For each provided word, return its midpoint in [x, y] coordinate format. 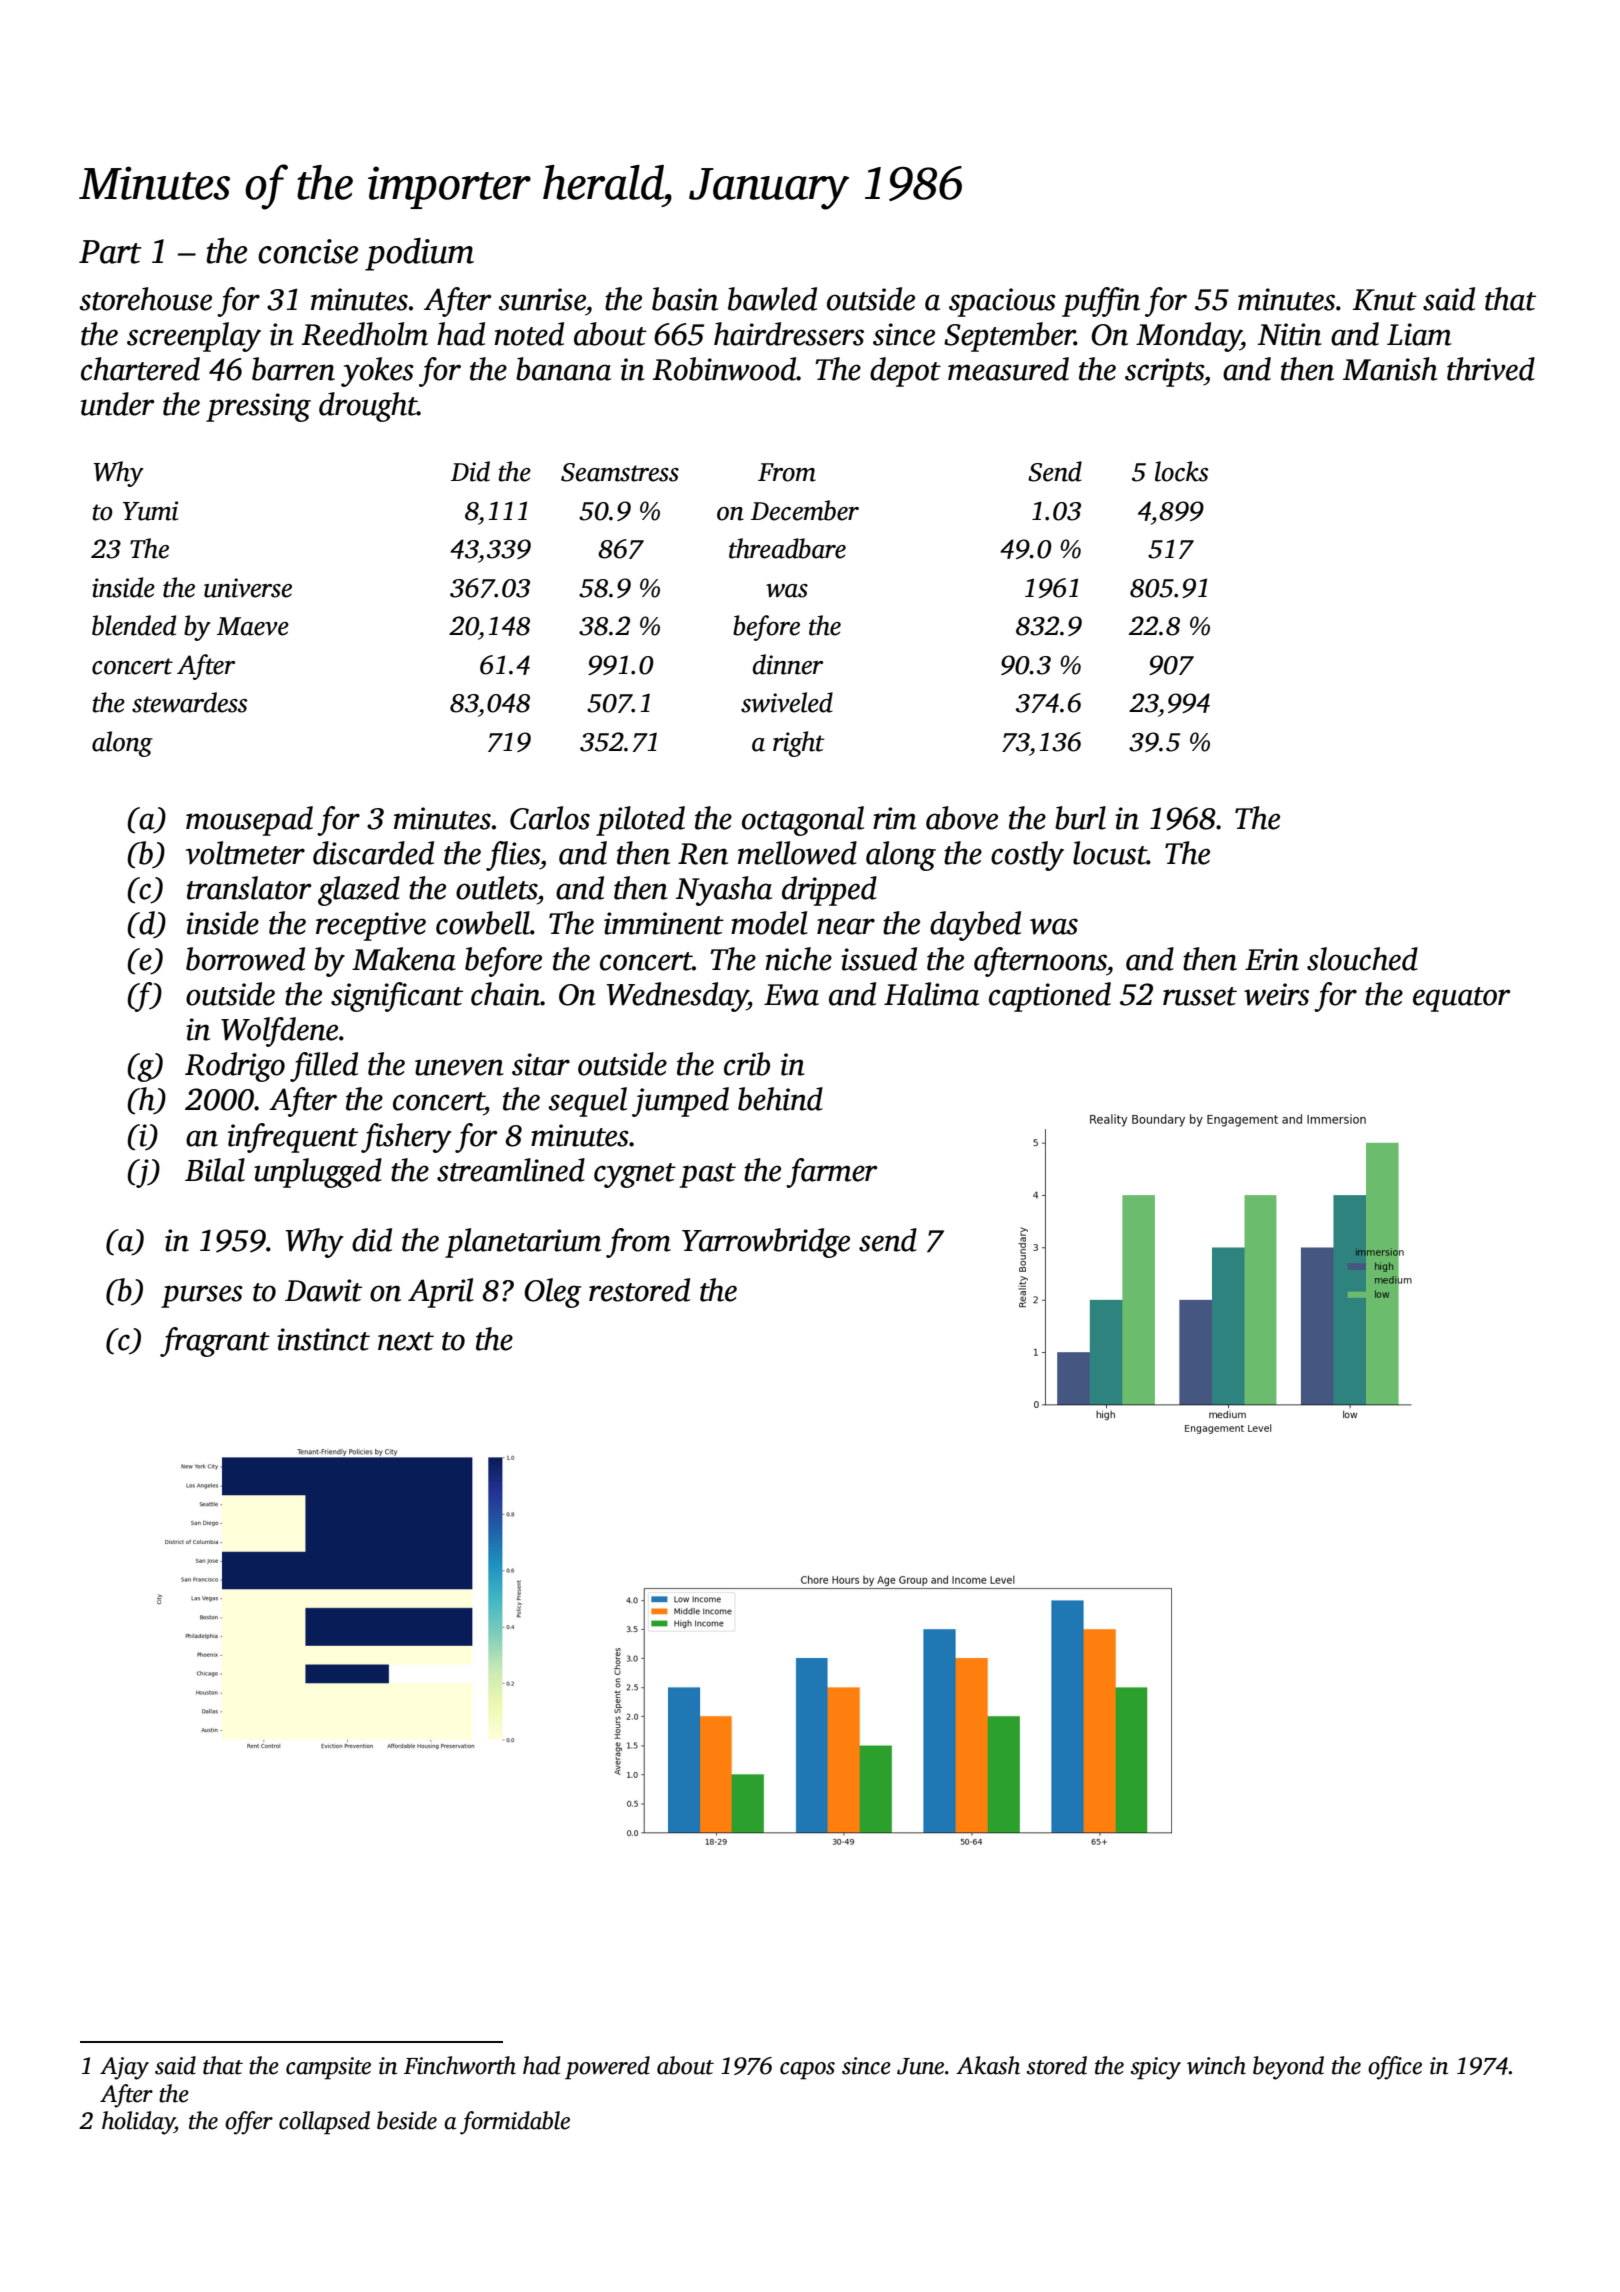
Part [110, 252]
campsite [328, 2068]
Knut [1384, 300]
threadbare [787, 548]
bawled [772, 299]
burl [1080, 818]
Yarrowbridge [766, 1243]
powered [607, 2068]
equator [1462, 999]
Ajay [124, 2068]
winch [1216, 2065]
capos [807, 2071]
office [1395, 2068]
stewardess [190, 702]
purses [202, 1296]
